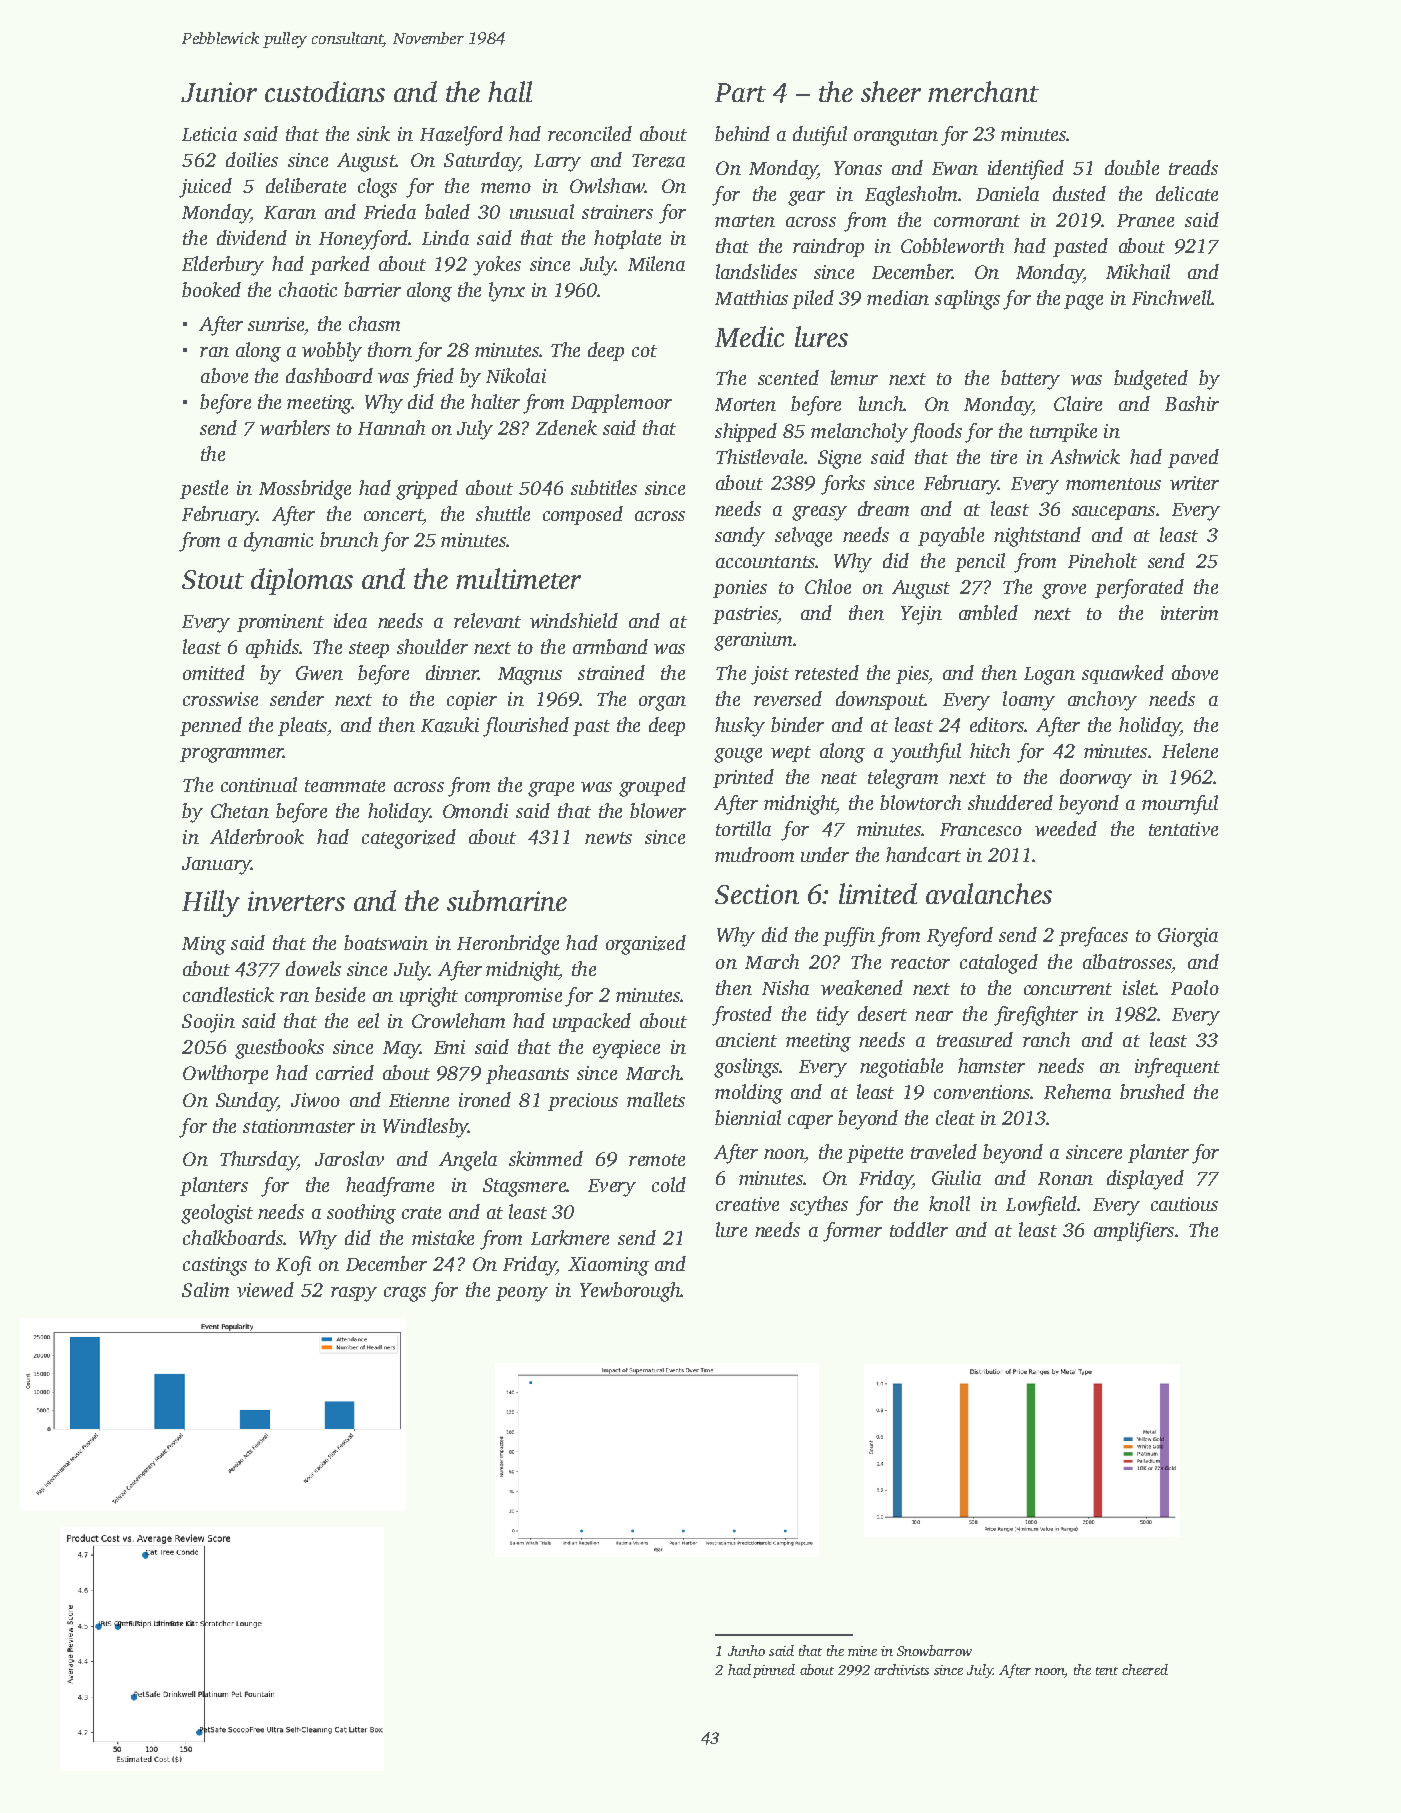 The width and height of the page is (1401, 1813). What do you see at coordinates (983, 91) in the page?
I see `merchant` at bounding box center [983, 91].
